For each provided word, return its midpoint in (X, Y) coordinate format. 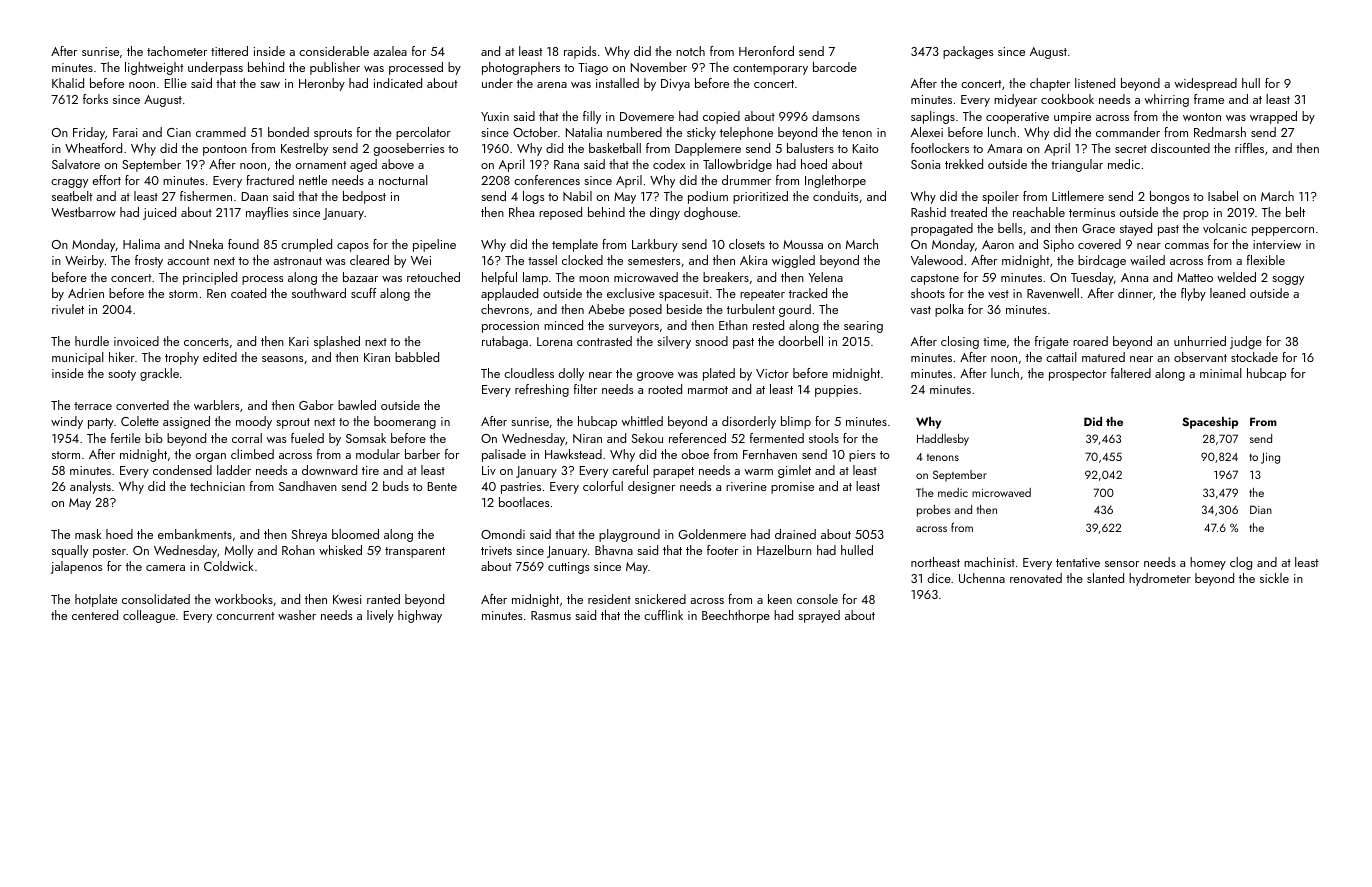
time (994, 341)
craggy (69, 183)
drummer (746, 180)
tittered (229, 51)
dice (939, 578)
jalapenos (76, 567)
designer (651, 487)
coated (248, 293)
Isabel (1223, 196)
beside (684, 309)
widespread (1206, 84)
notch (690, 51)
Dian (1261, 509)
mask (88, 534)
